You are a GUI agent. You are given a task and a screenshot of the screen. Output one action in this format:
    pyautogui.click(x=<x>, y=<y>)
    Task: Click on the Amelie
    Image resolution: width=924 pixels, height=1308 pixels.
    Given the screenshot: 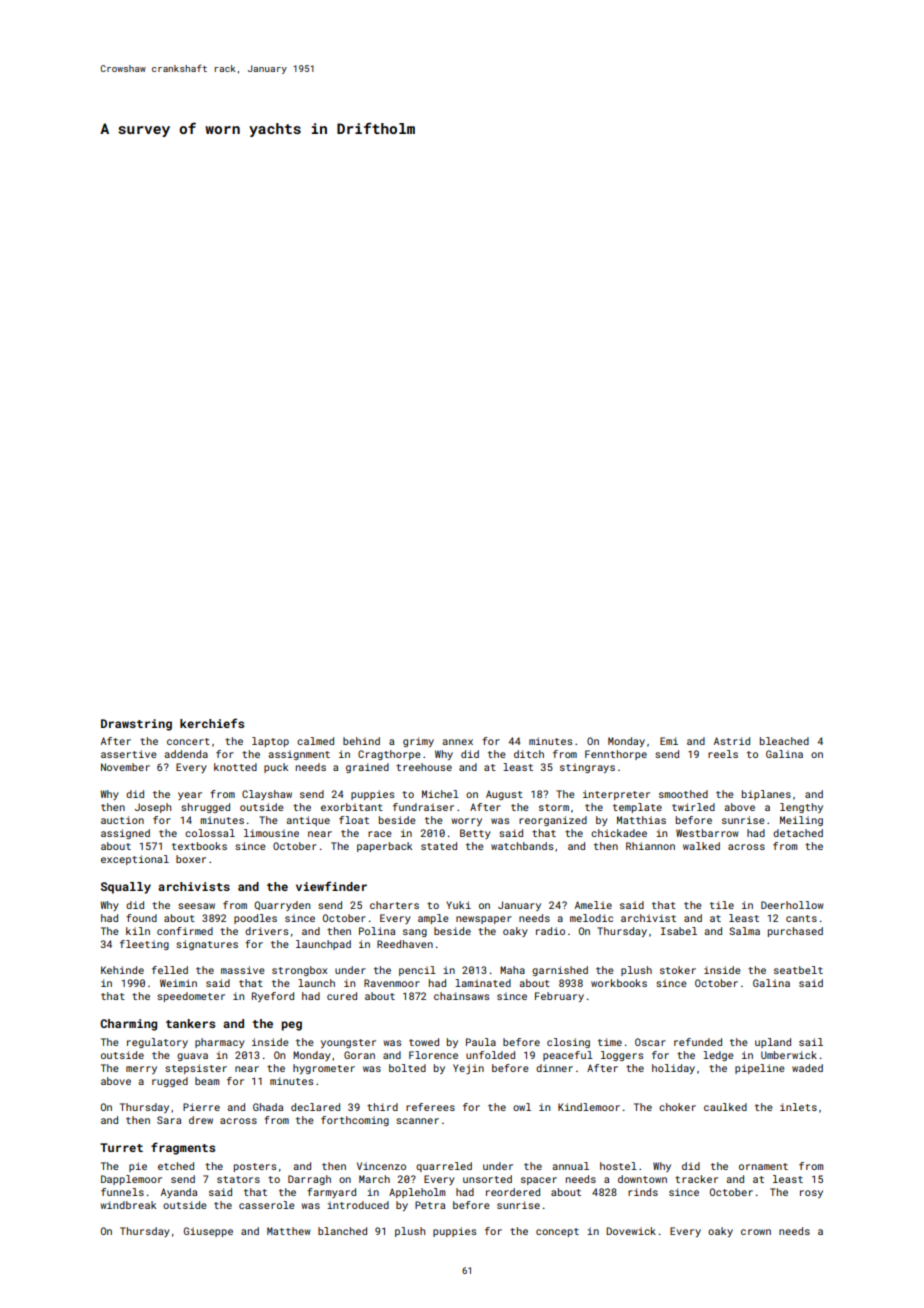 What is the action you would take?
    pyautogui.click(x=593, y=905)
